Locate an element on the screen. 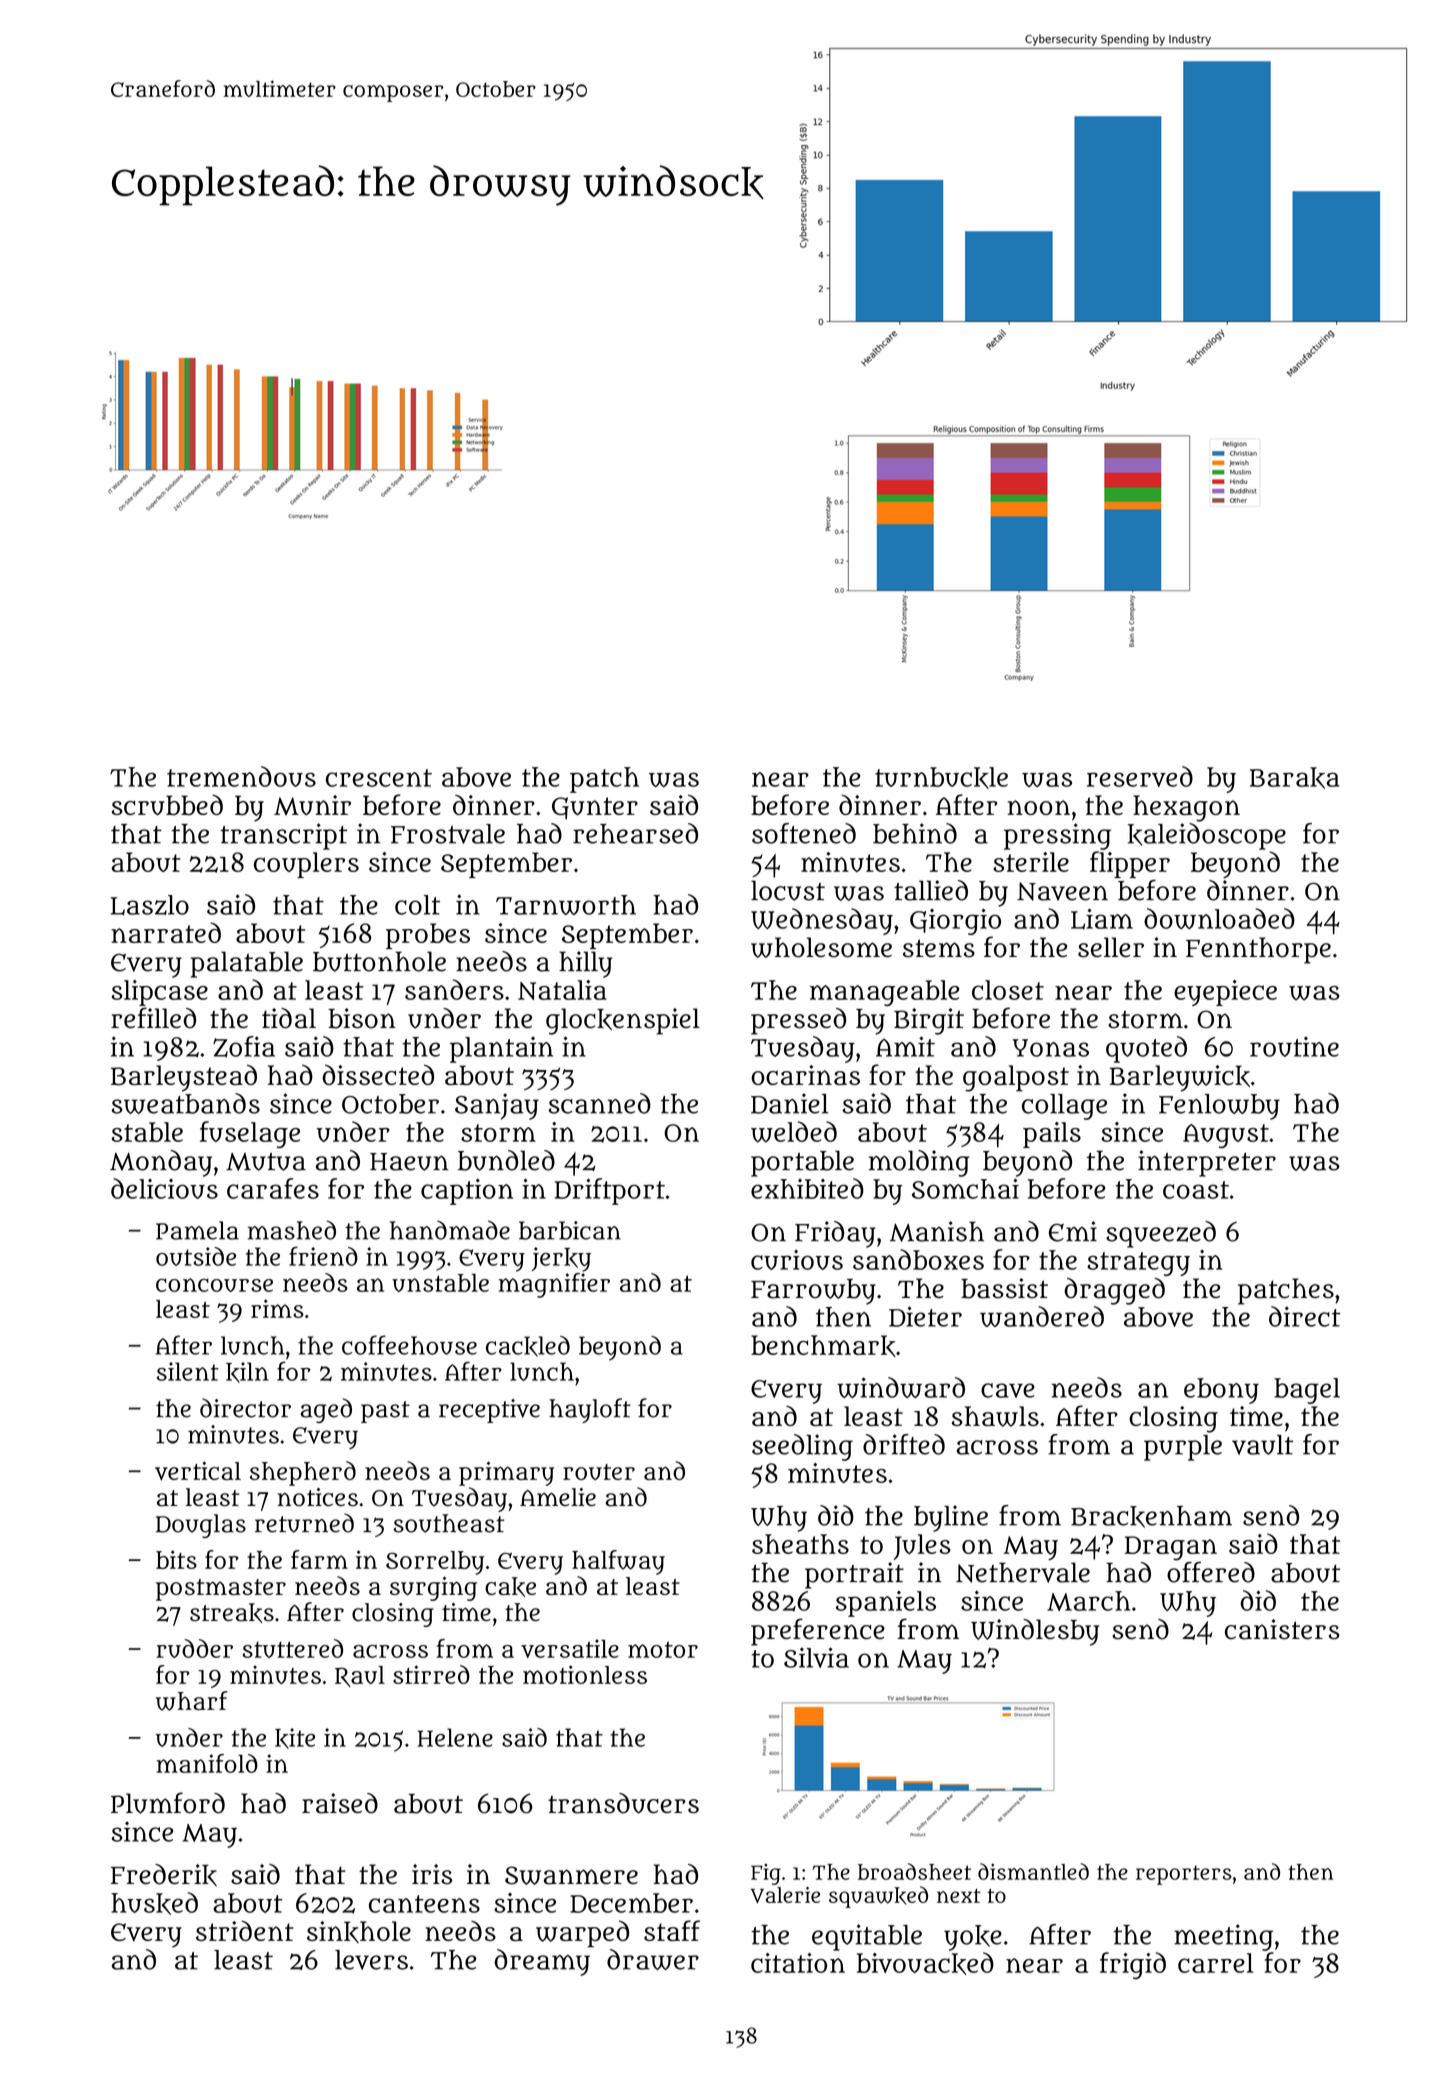 The image size is (1450, 2100). tallied is located at coordinates (931, 890).
